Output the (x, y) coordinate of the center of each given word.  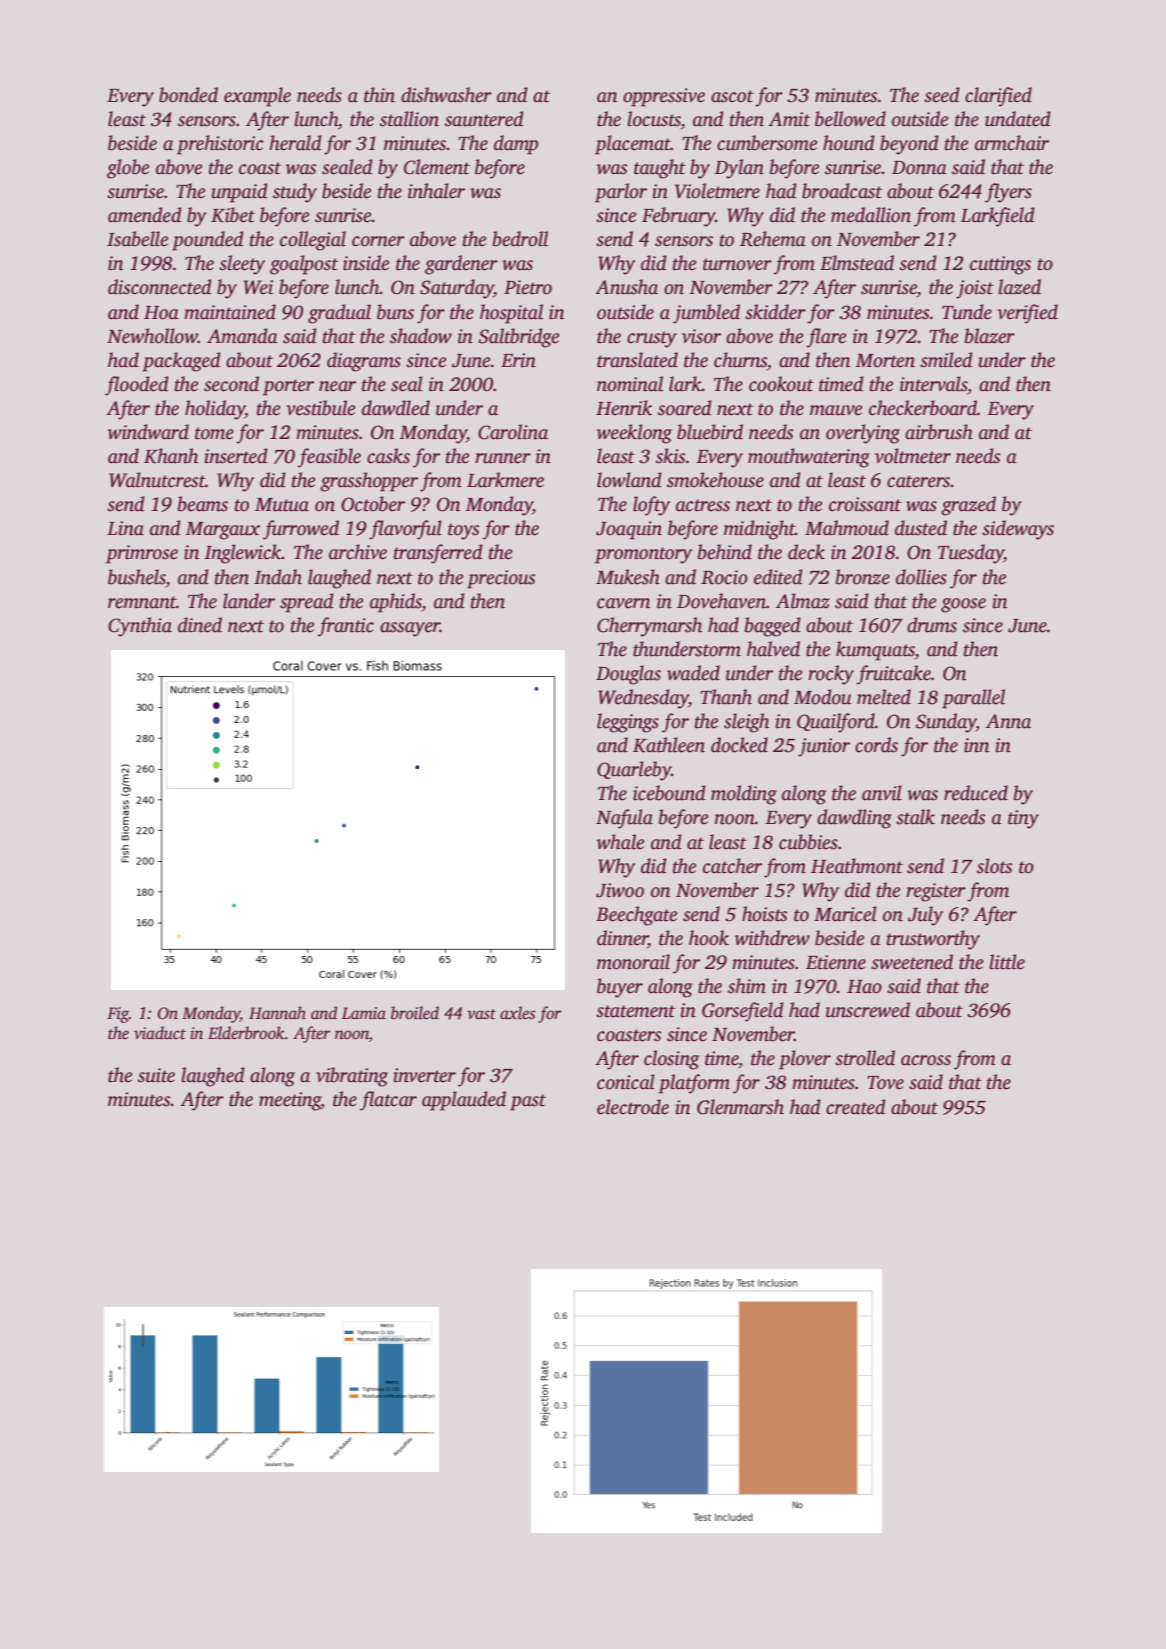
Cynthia (140, 627)
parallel (973, 699)
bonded (188, 95)
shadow (421, 336)
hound (849, 143)
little (1007, 962)
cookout (781, 384)
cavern (624, 603)
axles (517, 1013)
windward (148, 432)
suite (156, 1075)
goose (963, 605)
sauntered (484, 119)
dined (200, 625)
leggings (628, 723)
